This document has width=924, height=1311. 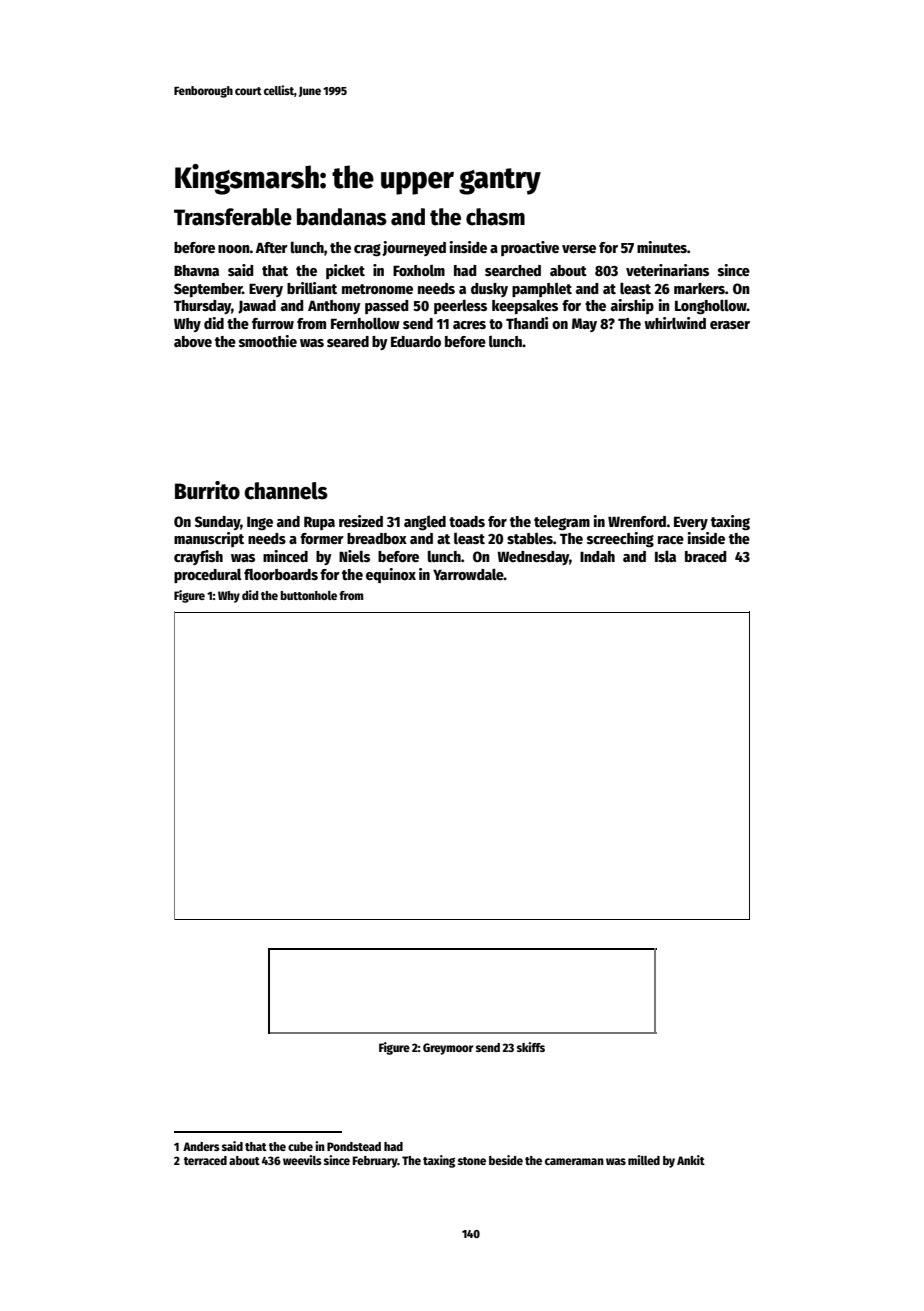 What do you see at coordinates (531, 1047) in the document?
I see `skiffs` at bounding box center [531, 1047].
